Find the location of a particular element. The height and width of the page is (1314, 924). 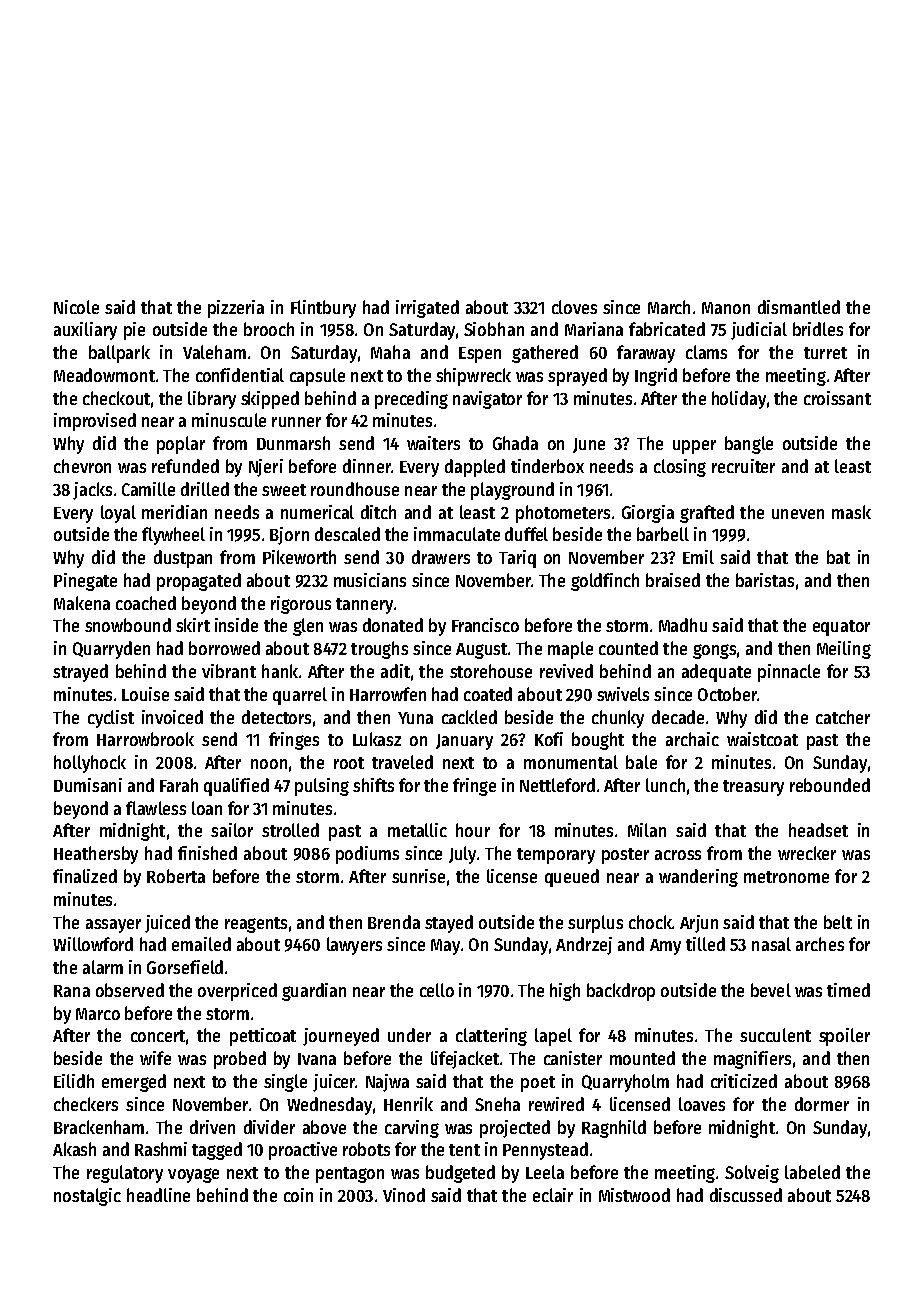

root is located at coordinates (349, 763).
